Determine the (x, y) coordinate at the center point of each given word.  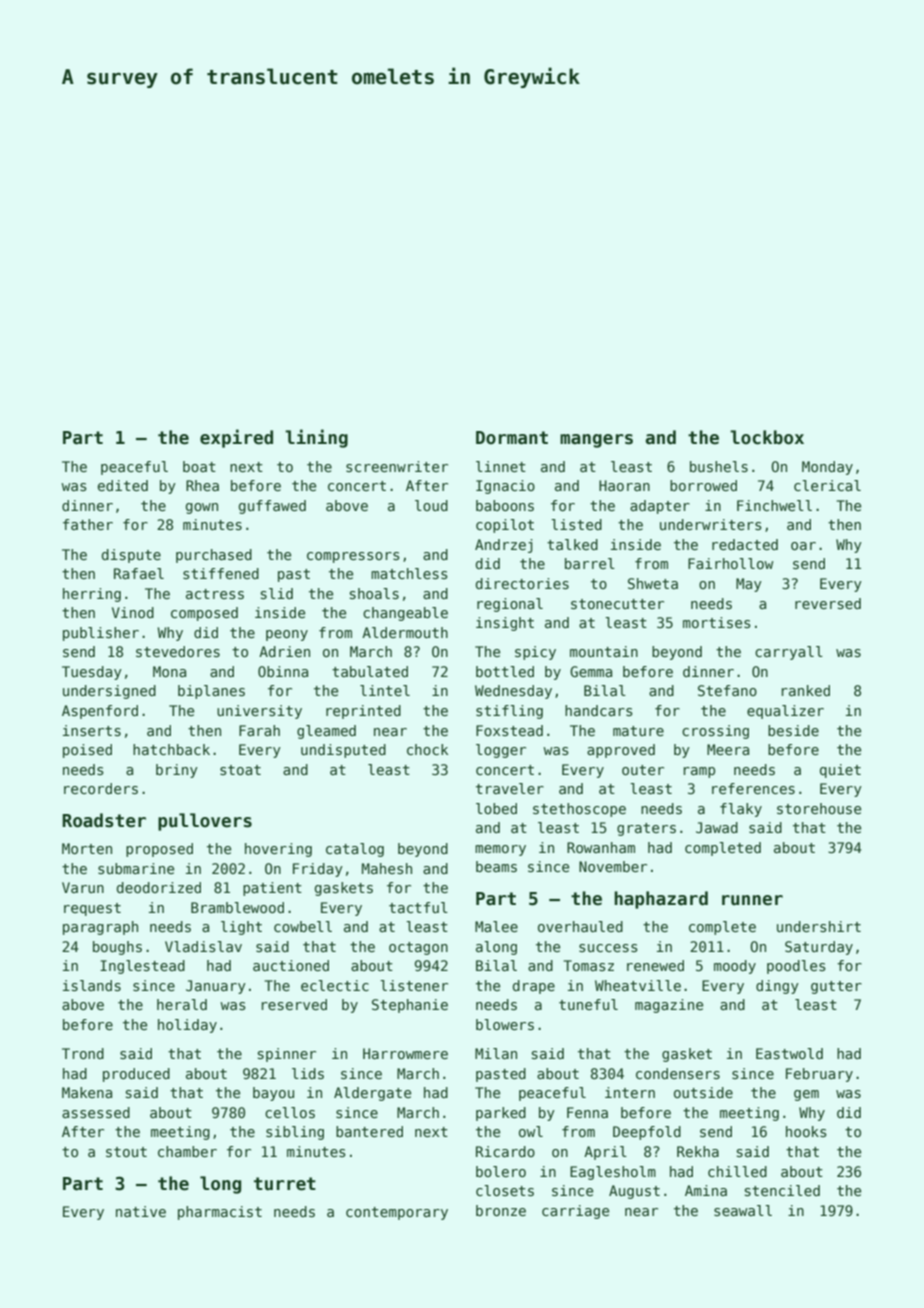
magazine (669, 1006)
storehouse (819, 808)
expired (236, 438)
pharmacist (220, 1213)
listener (414, 985)
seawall (743, 1210)
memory (500, 850)
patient (272, 889)
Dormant (512, 438)
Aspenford (100, 712)
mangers (596, 441)
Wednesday (513, 692)
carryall (789, 653)
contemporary (397, 1213)
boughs (117, 948)
